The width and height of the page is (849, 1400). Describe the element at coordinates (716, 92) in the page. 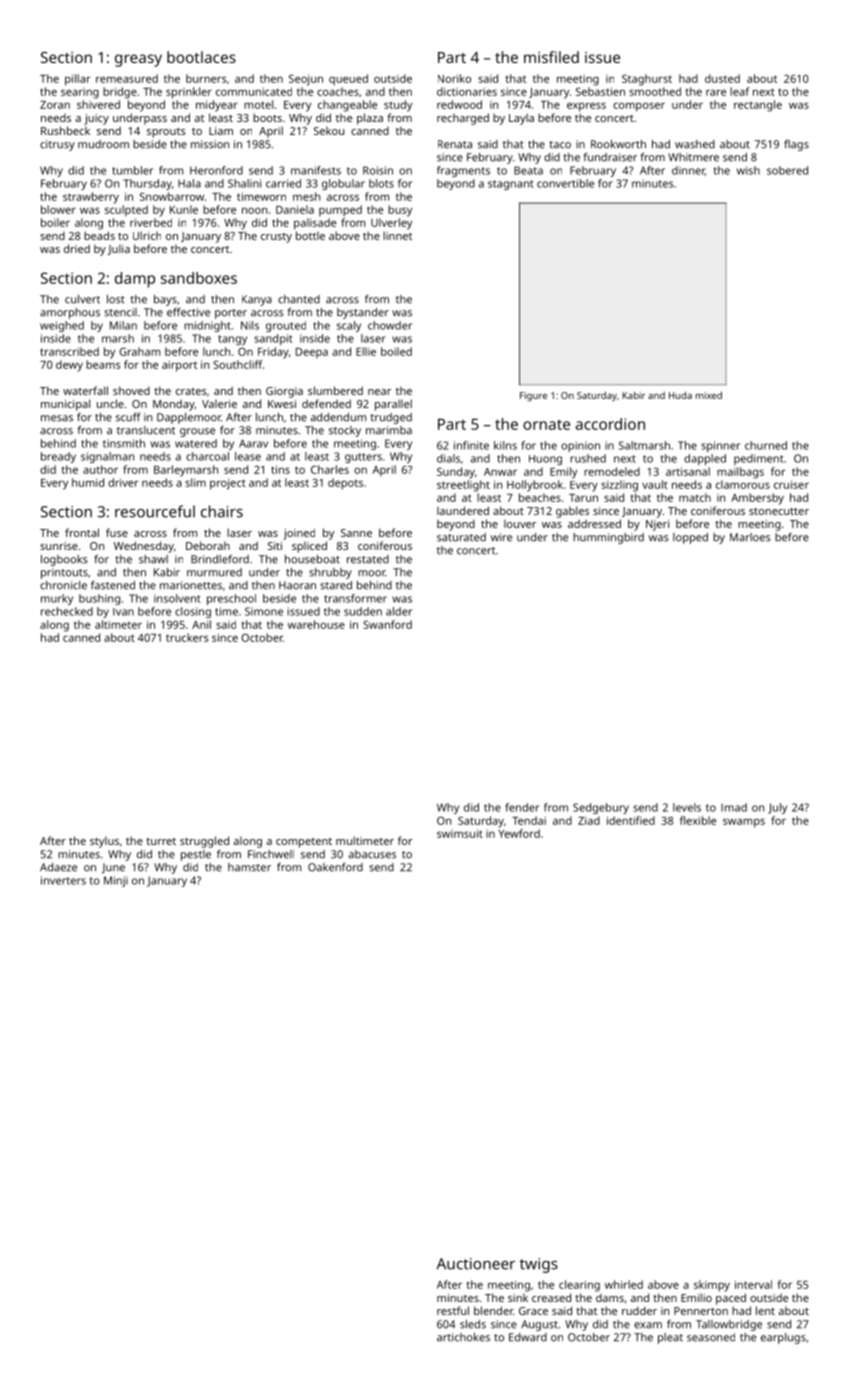

I see `rare` at that location.
